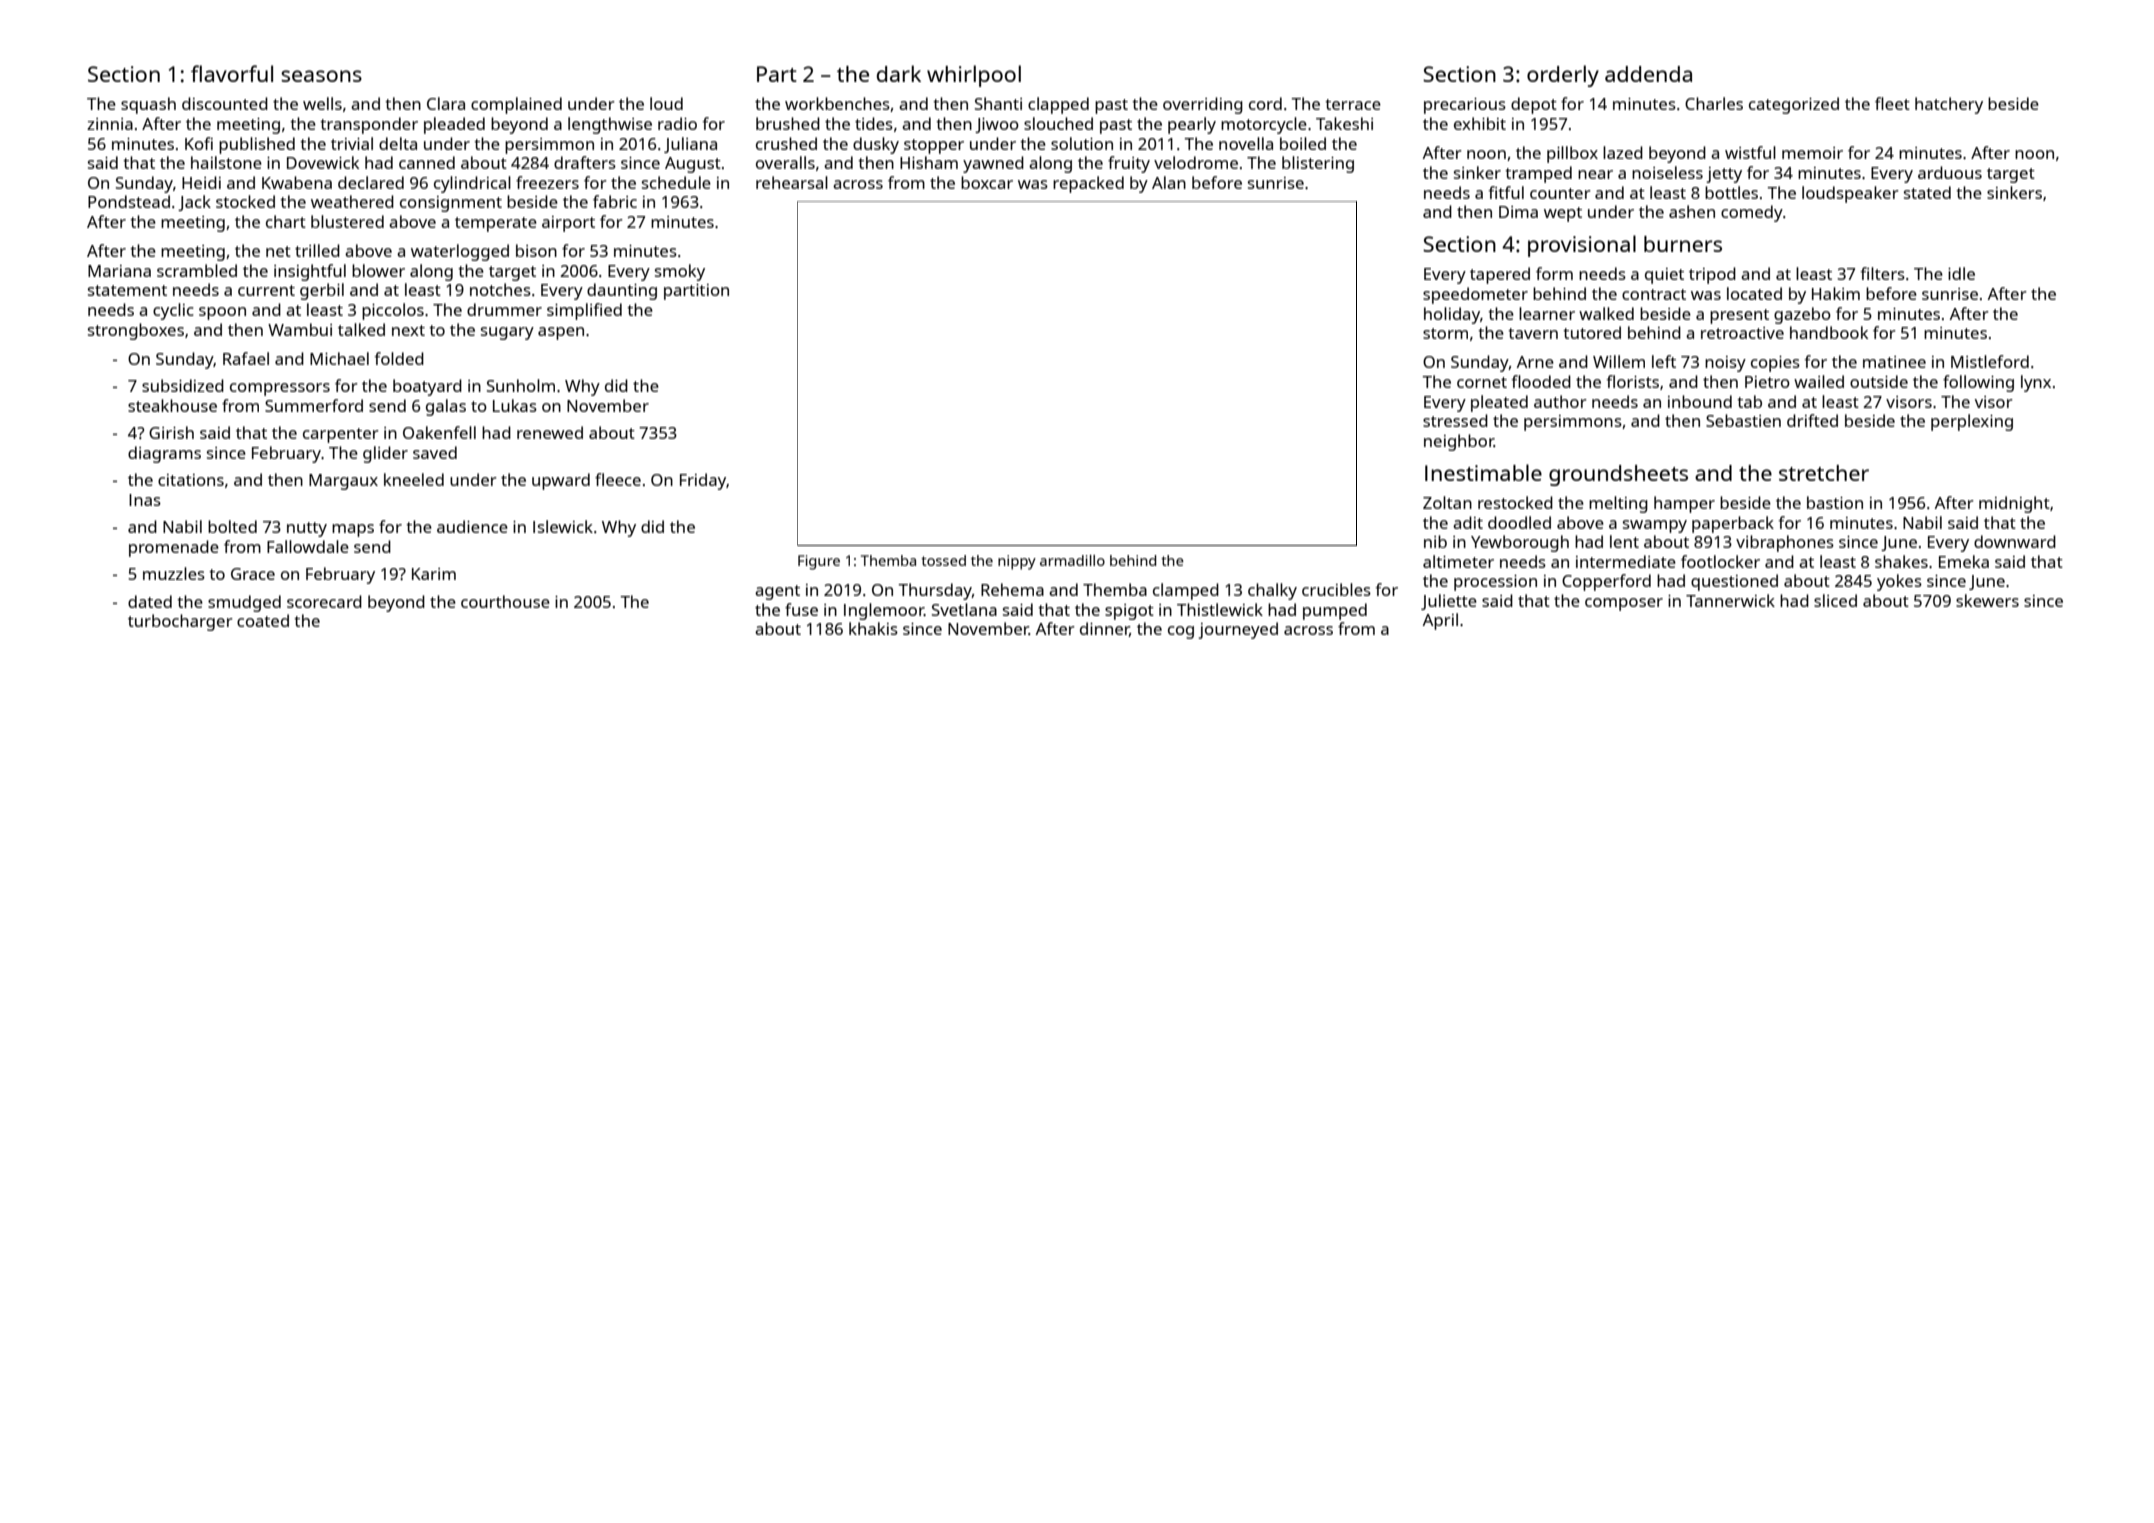  Describe the element at coordinates (1972, 422) in the document. I see `perplexing` at that location.
